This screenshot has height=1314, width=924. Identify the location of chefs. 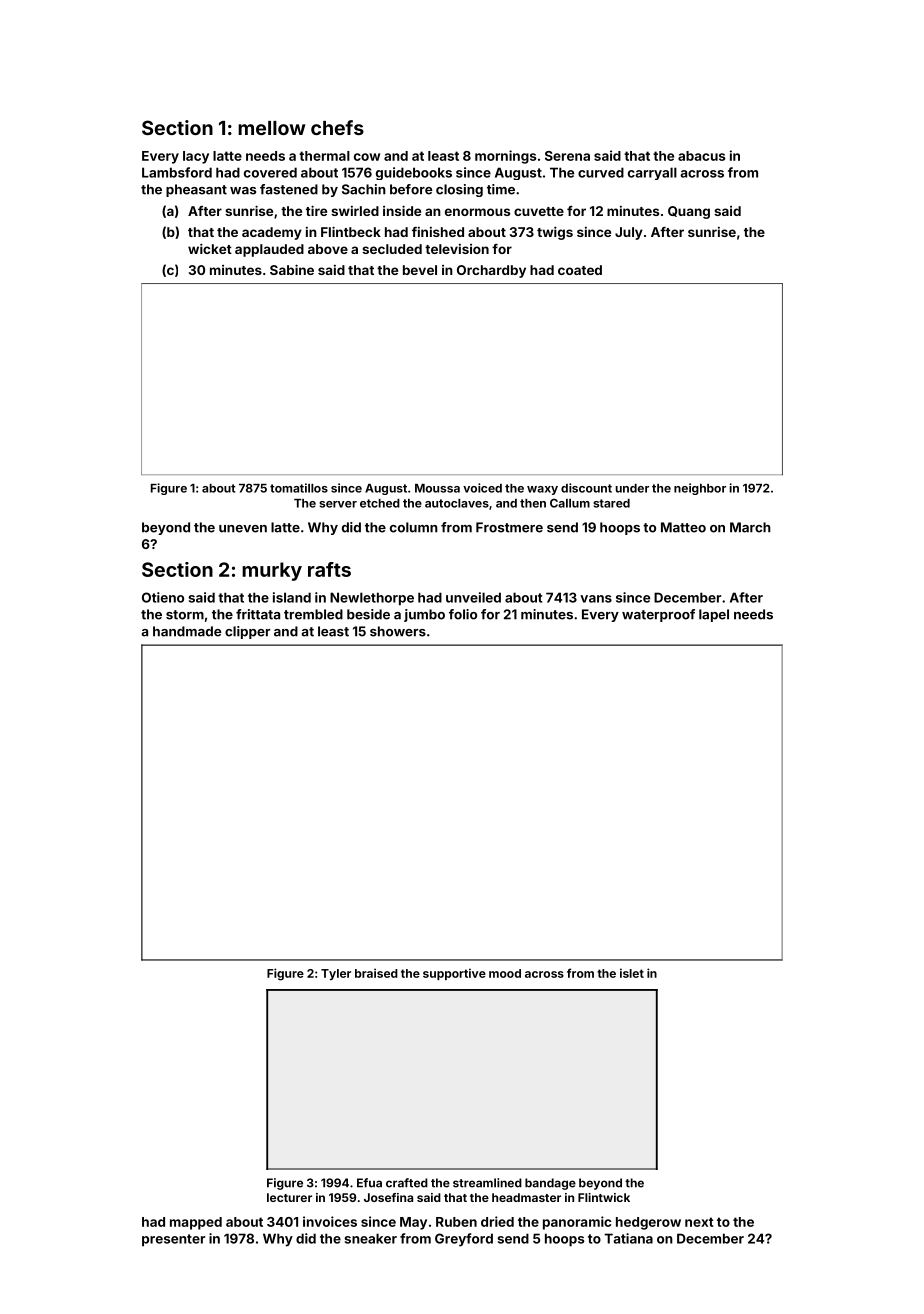
(337, 127).
